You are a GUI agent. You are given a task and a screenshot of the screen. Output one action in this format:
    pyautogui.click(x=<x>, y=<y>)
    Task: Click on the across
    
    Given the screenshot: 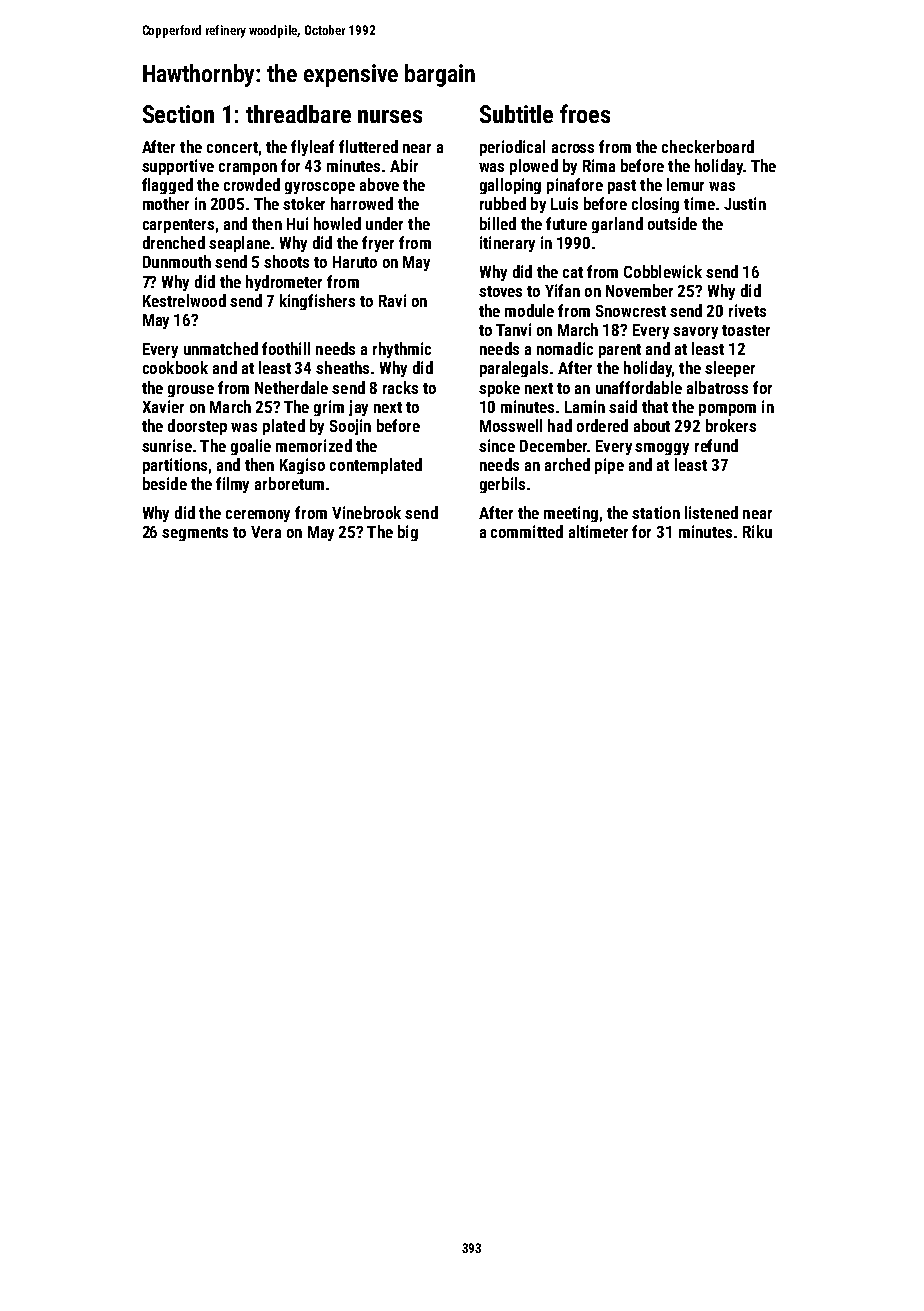 What is the action you would take?
    pyautogui.click(x=573, y=148)
